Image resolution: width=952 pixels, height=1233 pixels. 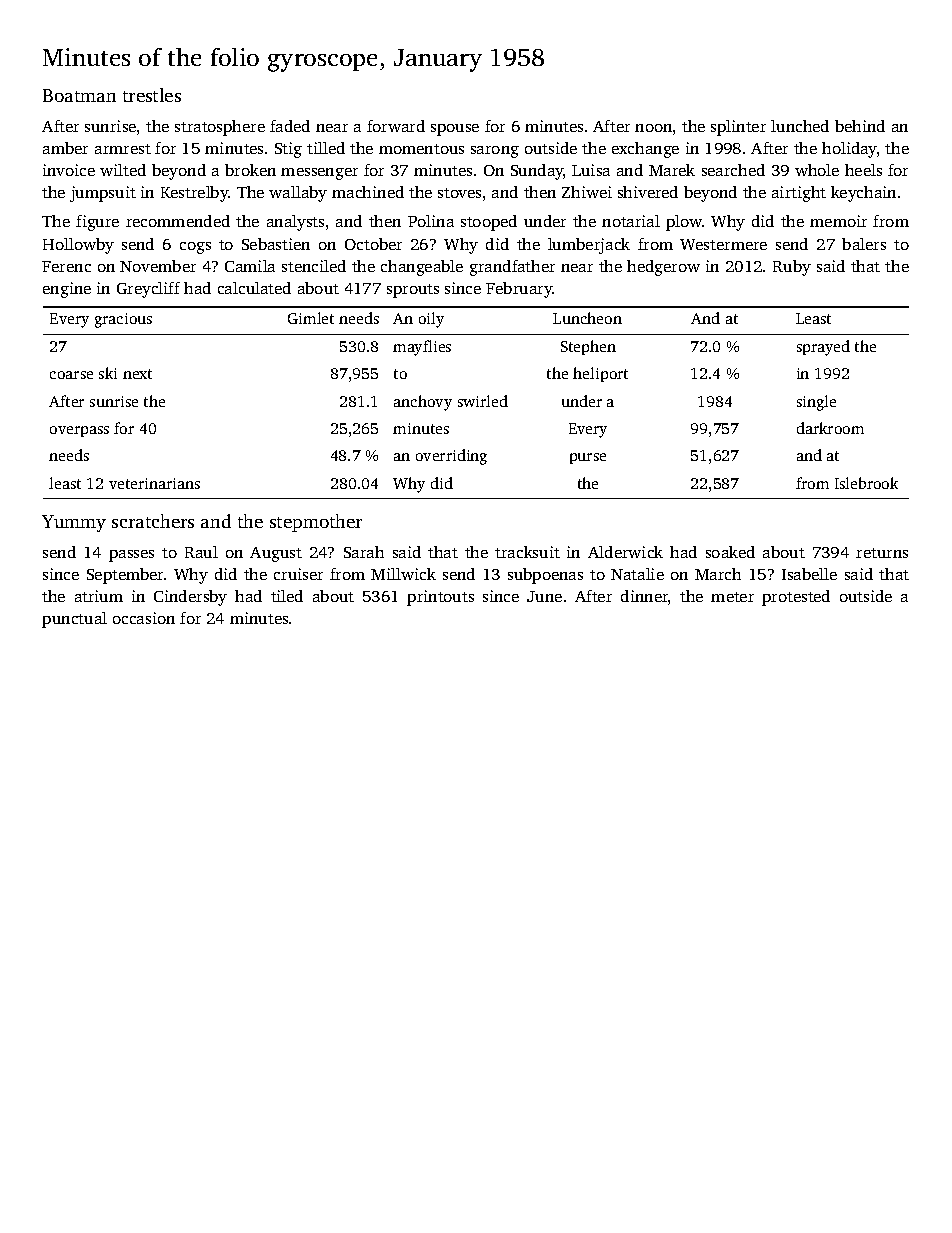 I want to click on overpass, so click(x=79, y=431).
